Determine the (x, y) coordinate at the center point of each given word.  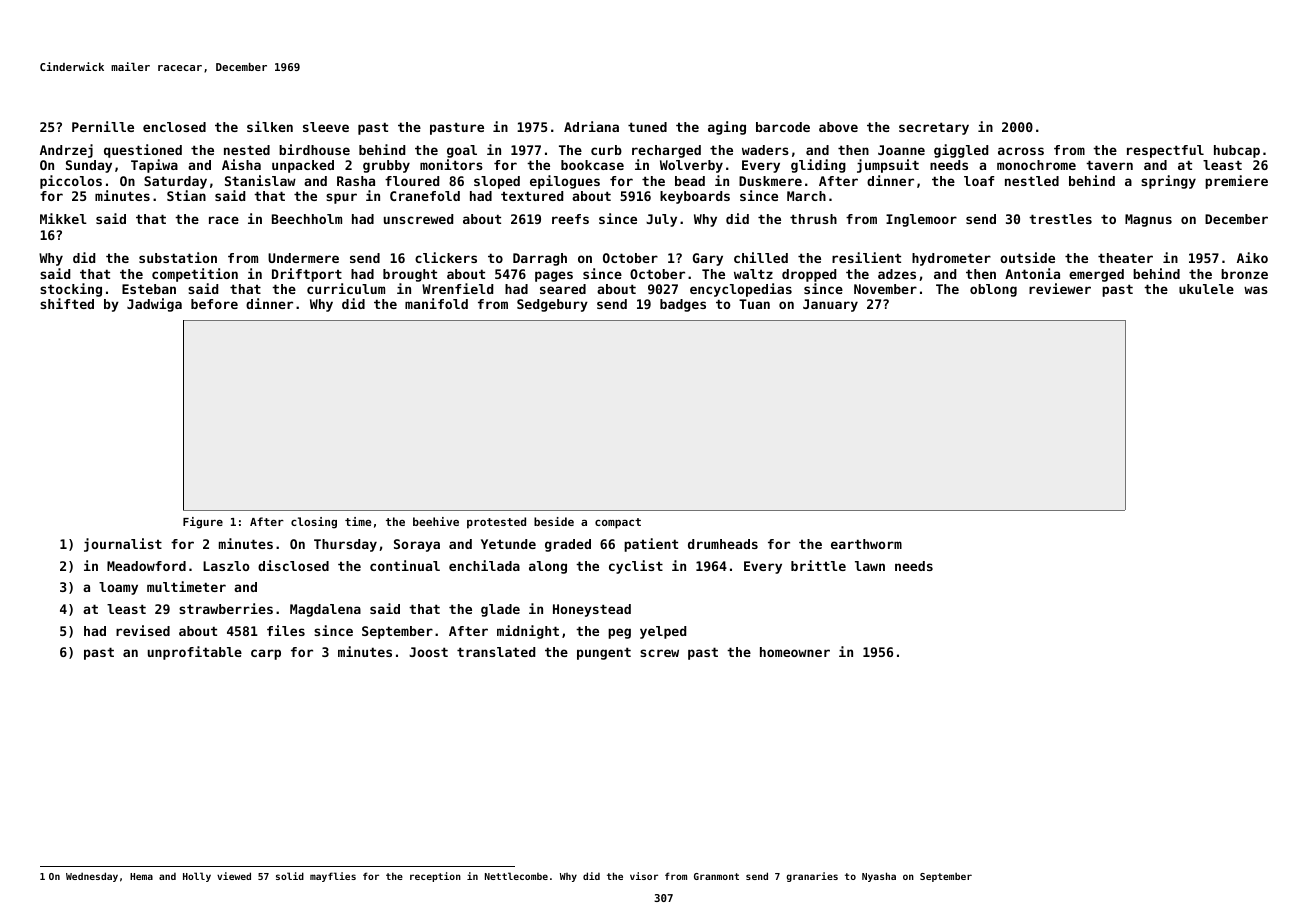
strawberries (226, 608)
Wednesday (92, 877)
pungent (604, 653)
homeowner (795, 652)
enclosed (174, 127)
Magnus (1148, 220)
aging (727, 128)
